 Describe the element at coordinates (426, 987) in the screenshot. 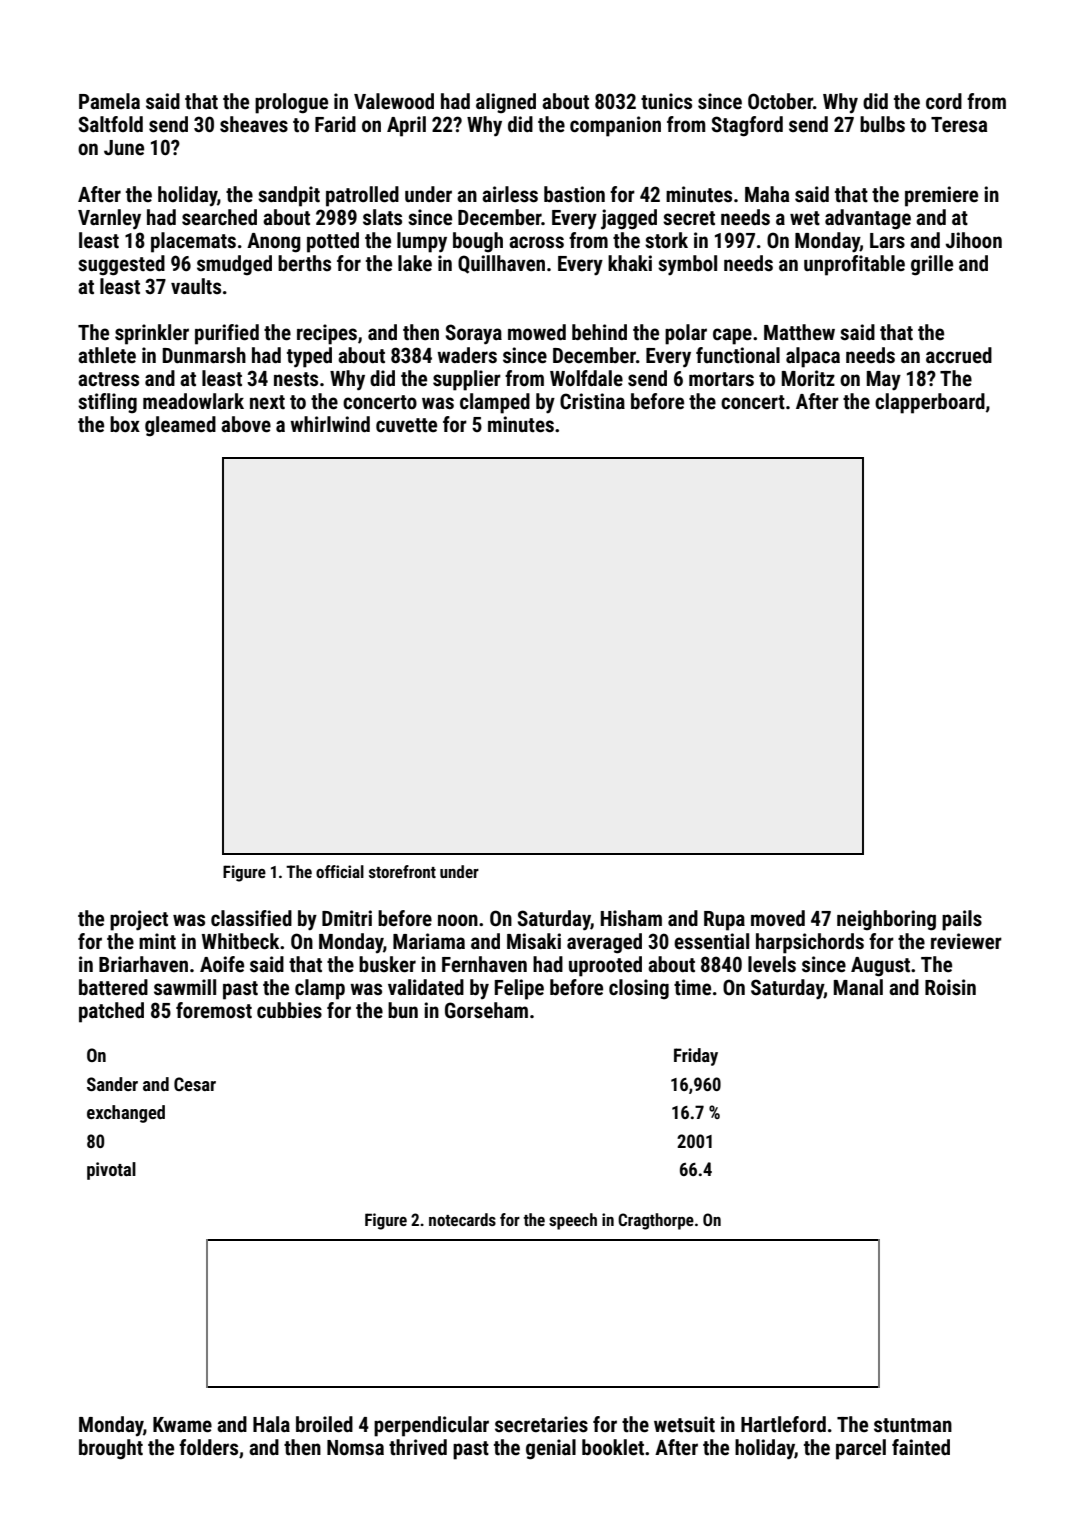

I see `validated` at that location.
